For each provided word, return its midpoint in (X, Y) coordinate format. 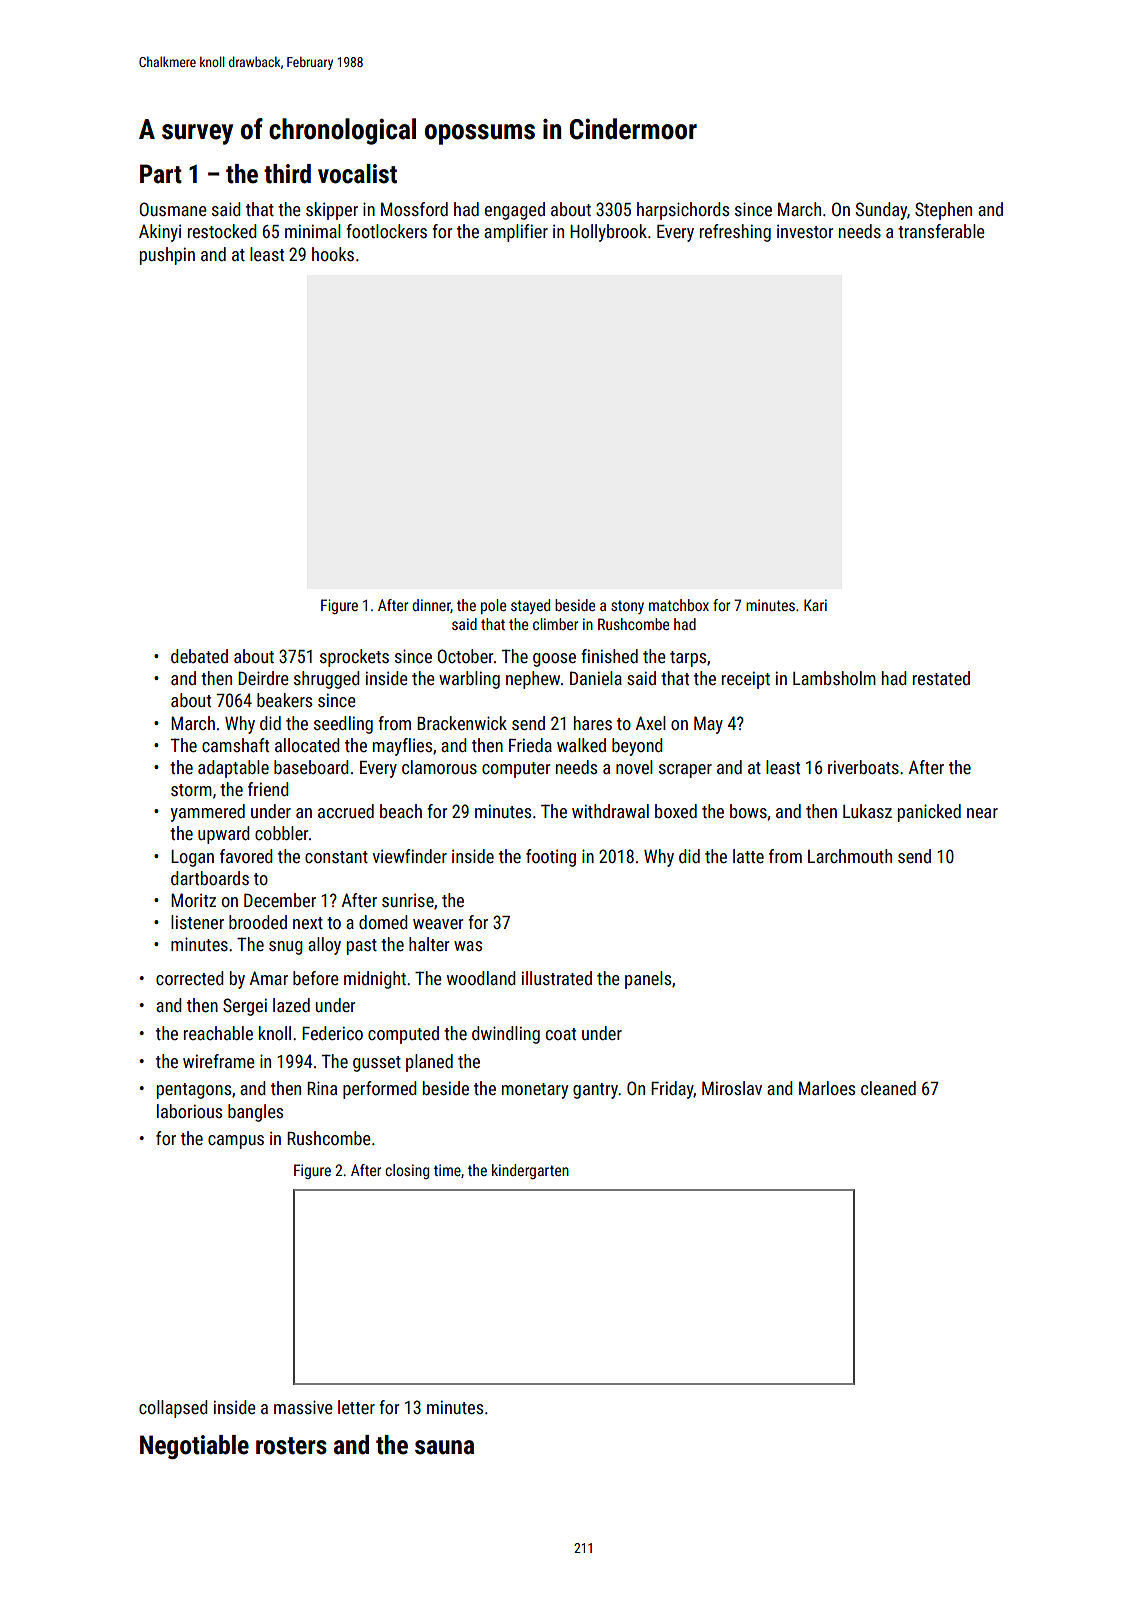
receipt (746, 680)
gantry (595, 1091)
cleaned (888, 1088)
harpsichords (683, 211)
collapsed (173, 1409)
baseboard (311, 767)
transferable (941, 231)
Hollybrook (608, 233)
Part (161, 174)
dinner (431, 606)
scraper (685, 771)
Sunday (881, 211)
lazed (291, 1005)
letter (356, 1407)
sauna (444, 1447)
